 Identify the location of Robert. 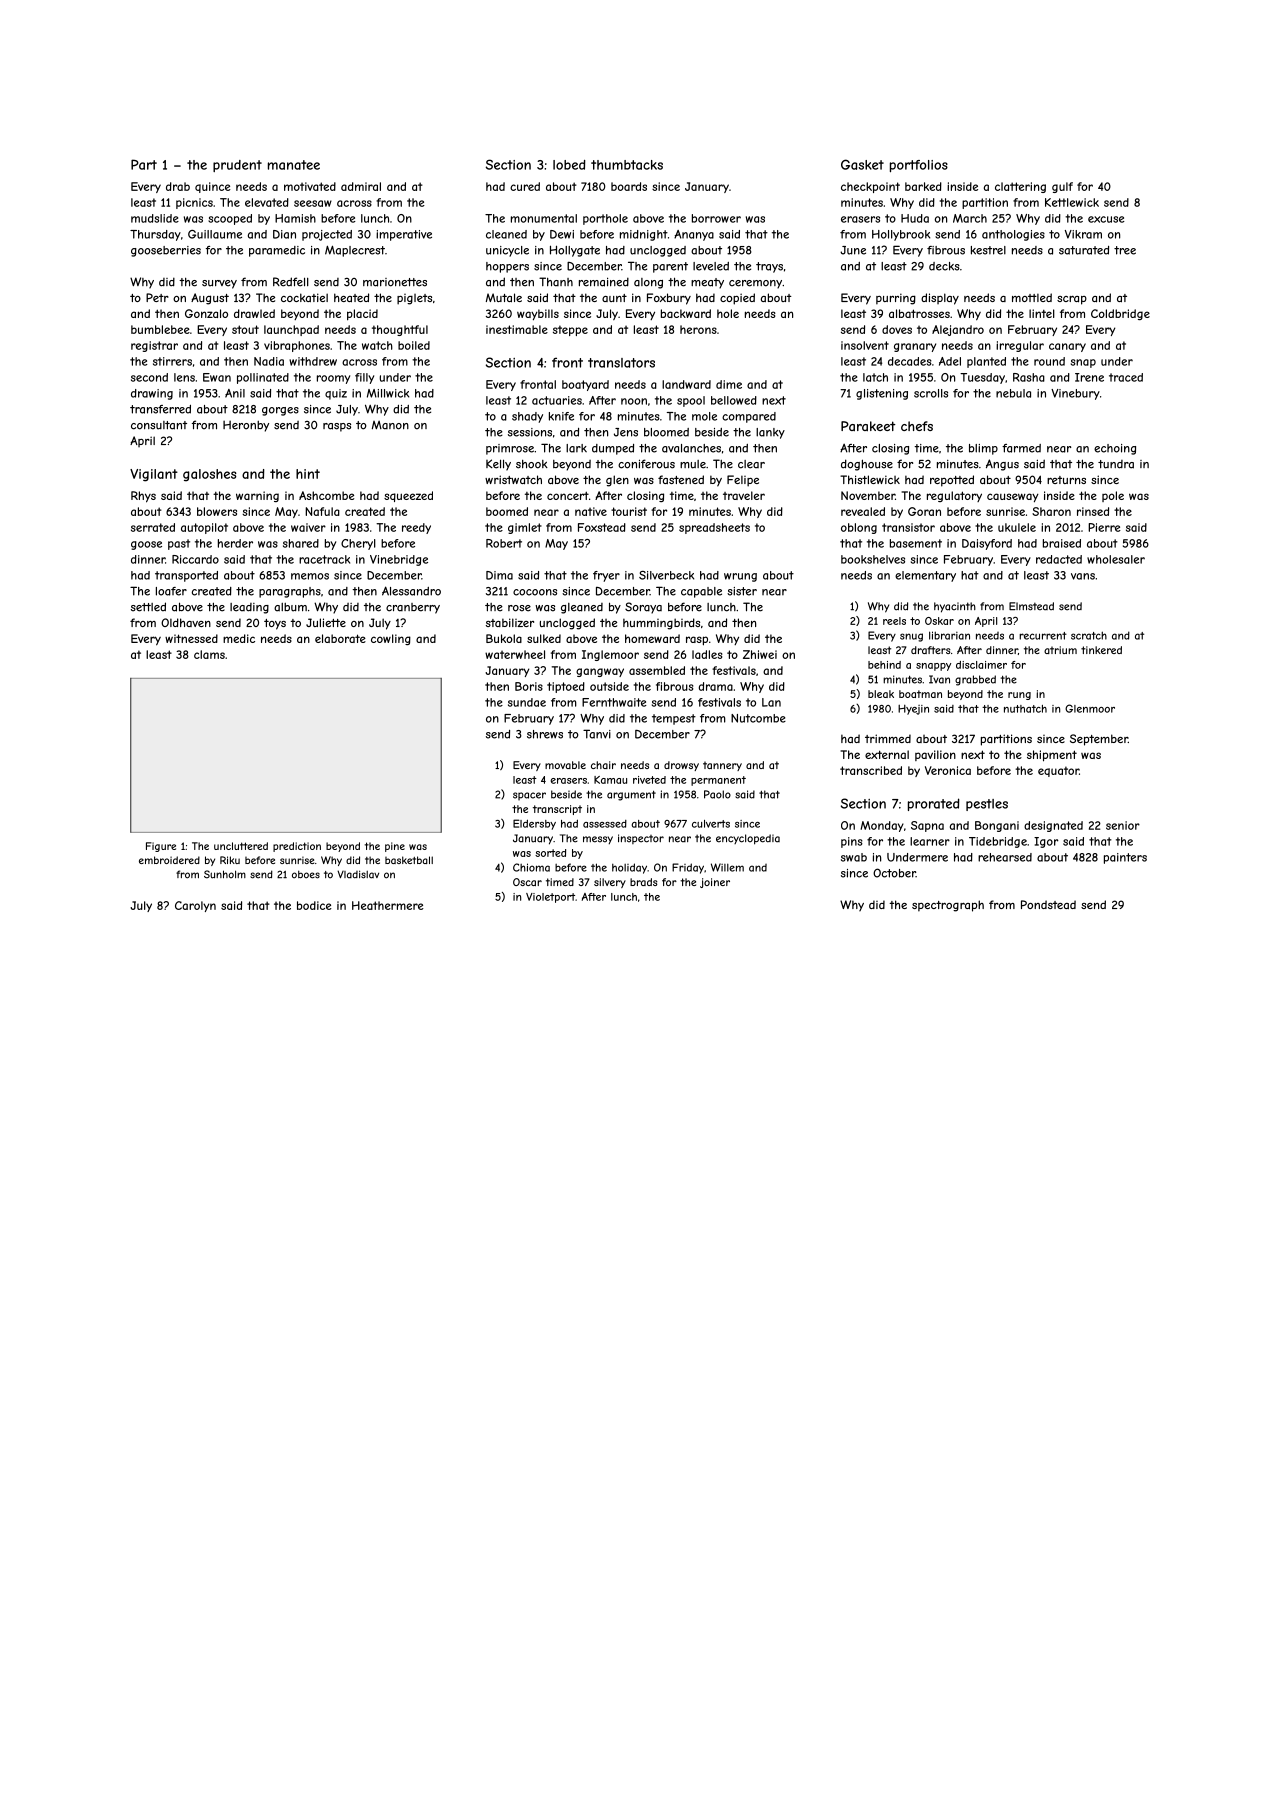
(504, 543).
